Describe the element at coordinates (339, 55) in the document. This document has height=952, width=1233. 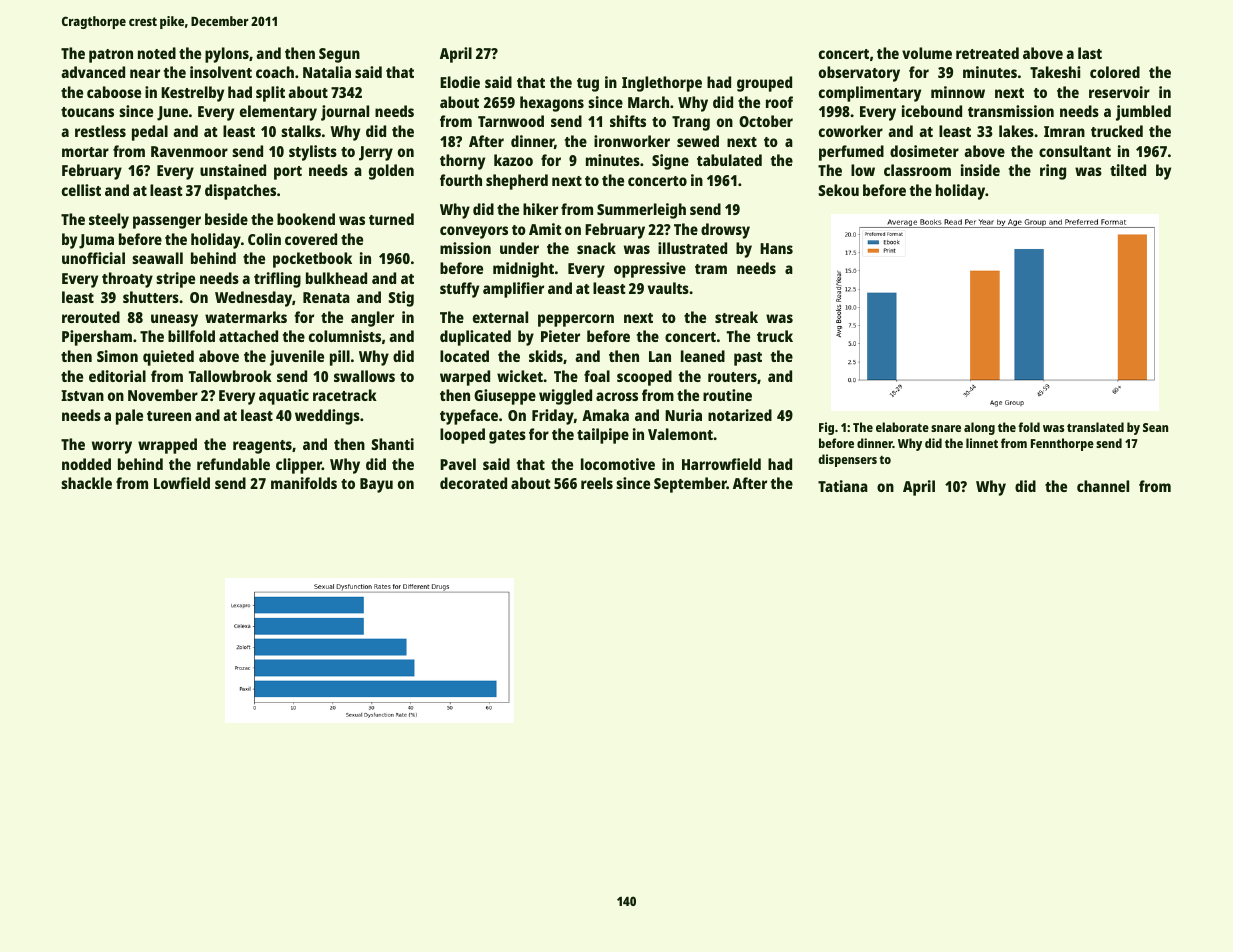
I see `Segun` at that location.
